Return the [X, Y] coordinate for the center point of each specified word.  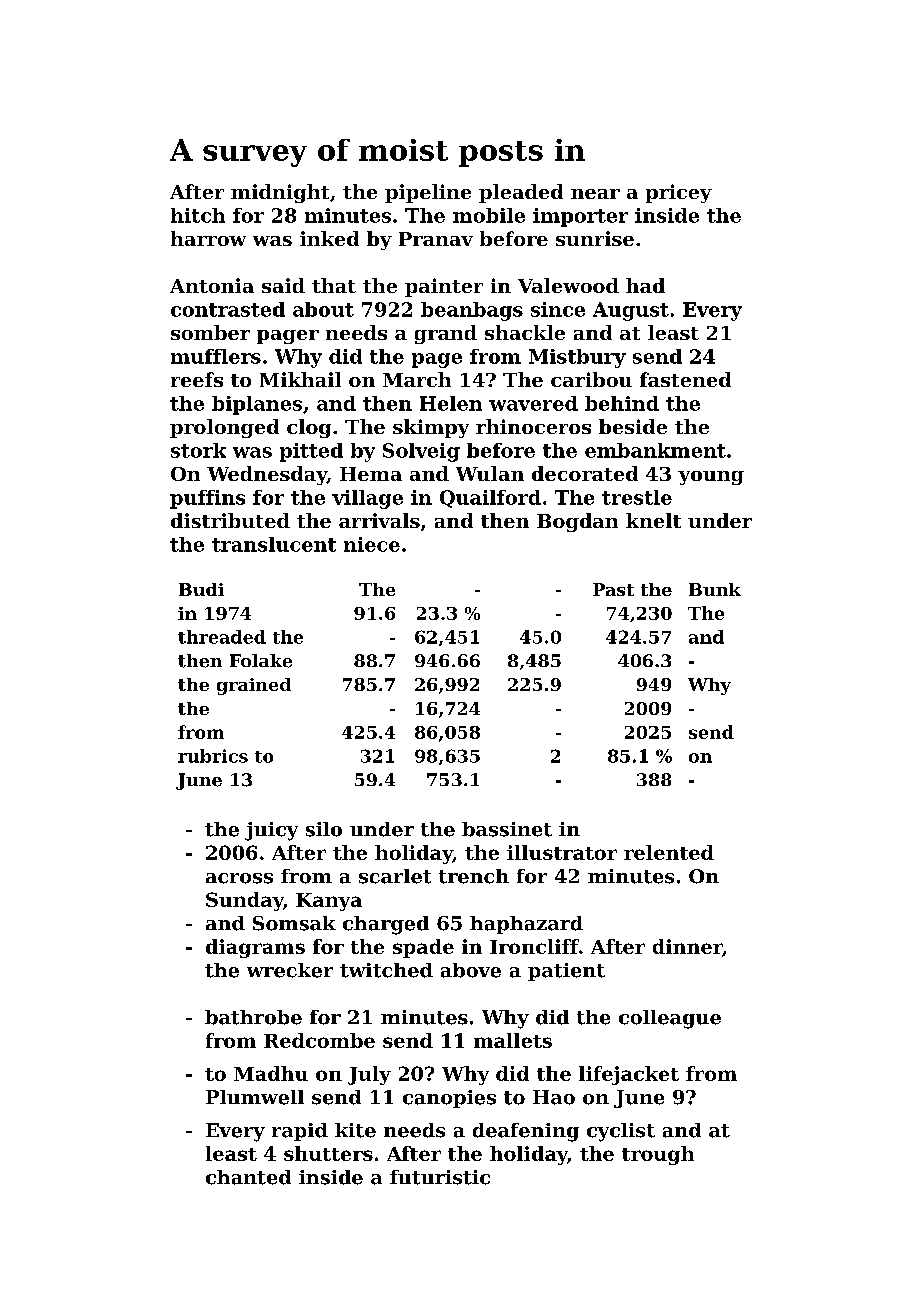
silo [324, 829]
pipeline [428, 193]
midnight [280, 193]
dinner [687, 946]
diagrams [255, 948]
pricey [679, 193]
